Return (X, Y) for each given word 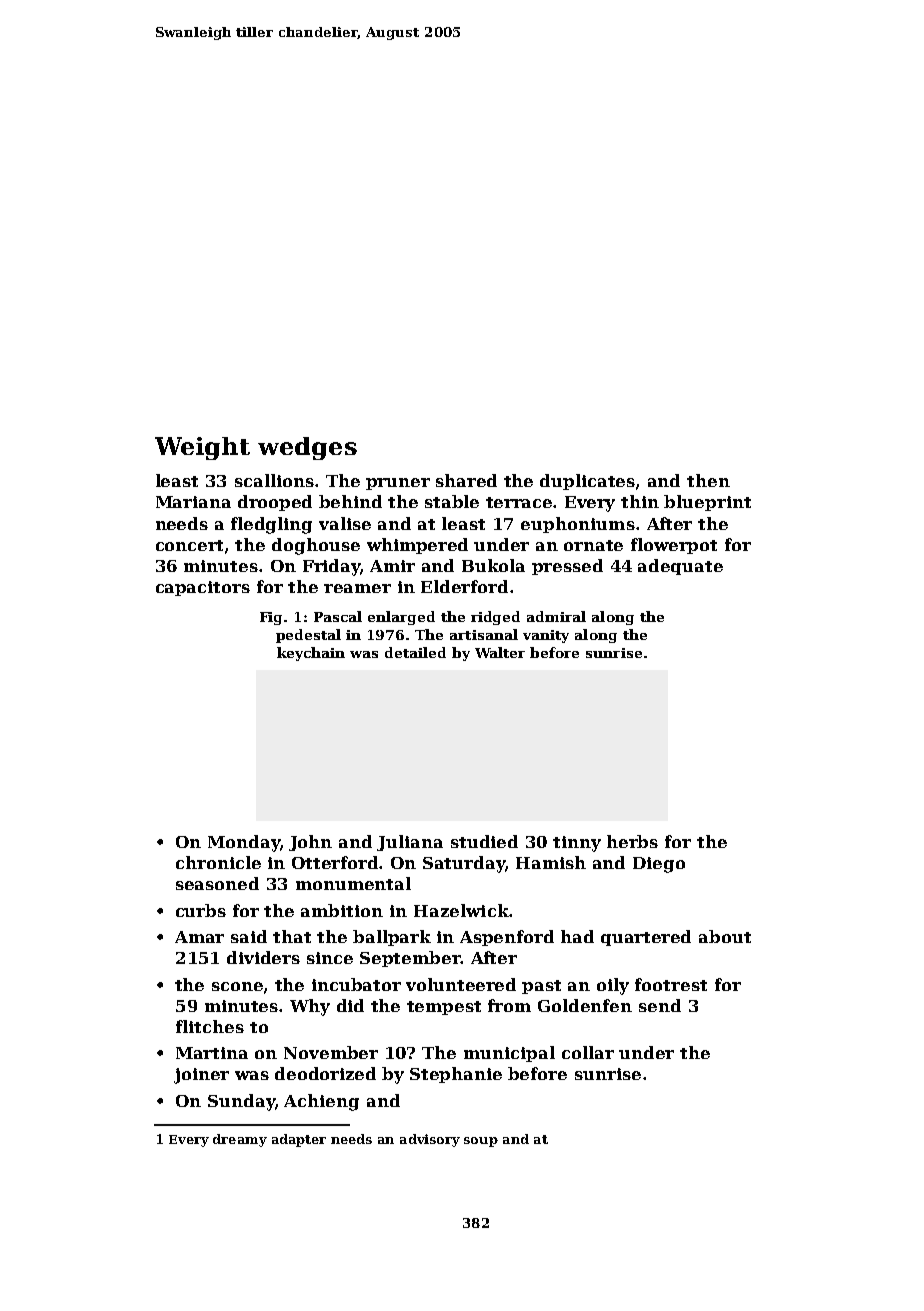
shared (466, 480)
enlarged (401, 618)
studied (484, 841)
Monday (244, 843)
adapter (299, 1140)
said (249, 936)
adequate (680, 567)
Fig (271, 618)
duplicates (587, 482)
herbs (632, 841)
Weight (202, 448)
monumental (353, 883)
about (725, 936)
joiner (201, 1076)
